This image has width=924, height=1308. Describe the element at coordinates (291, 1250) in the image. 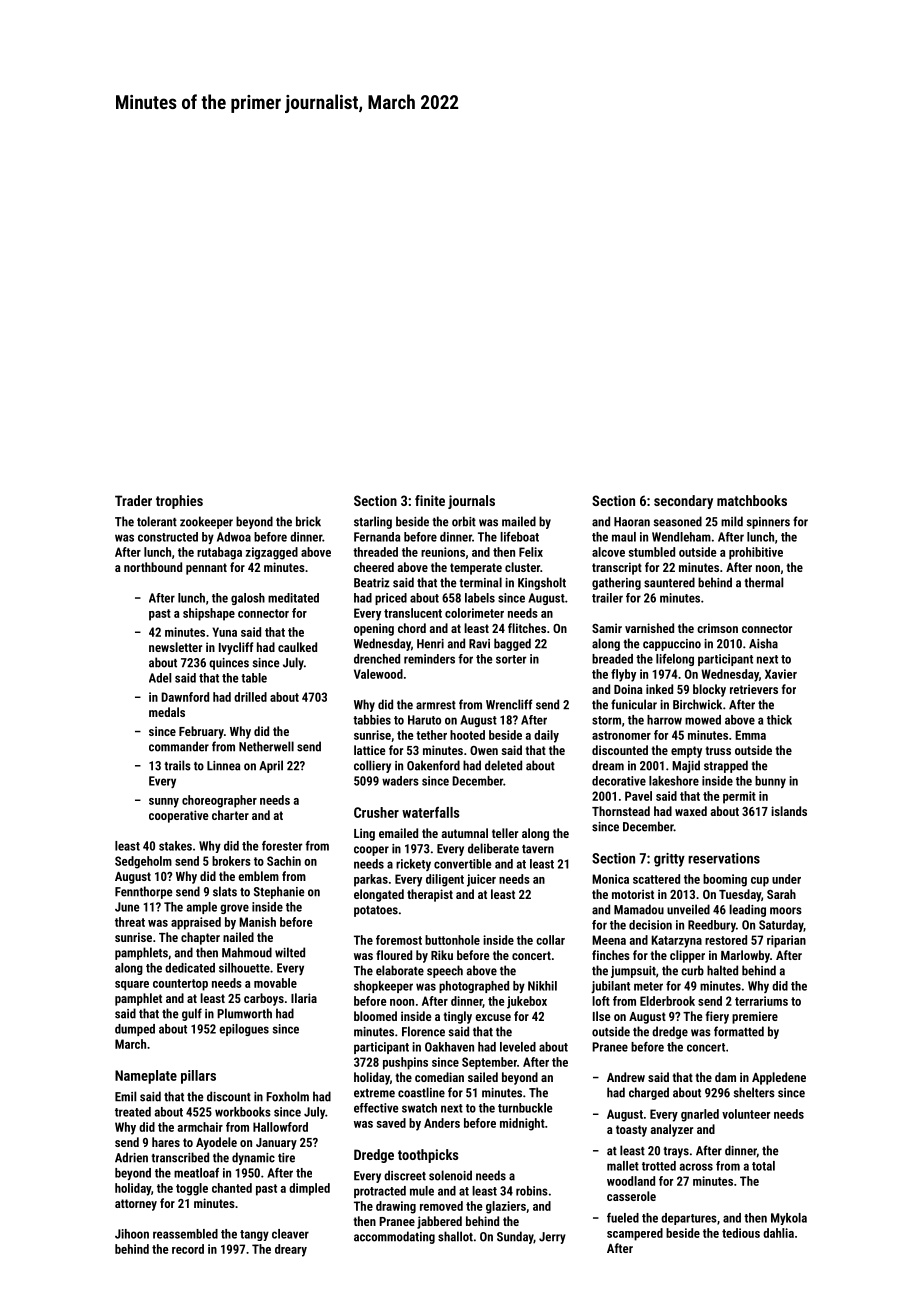

I see `dreary` at that location.
